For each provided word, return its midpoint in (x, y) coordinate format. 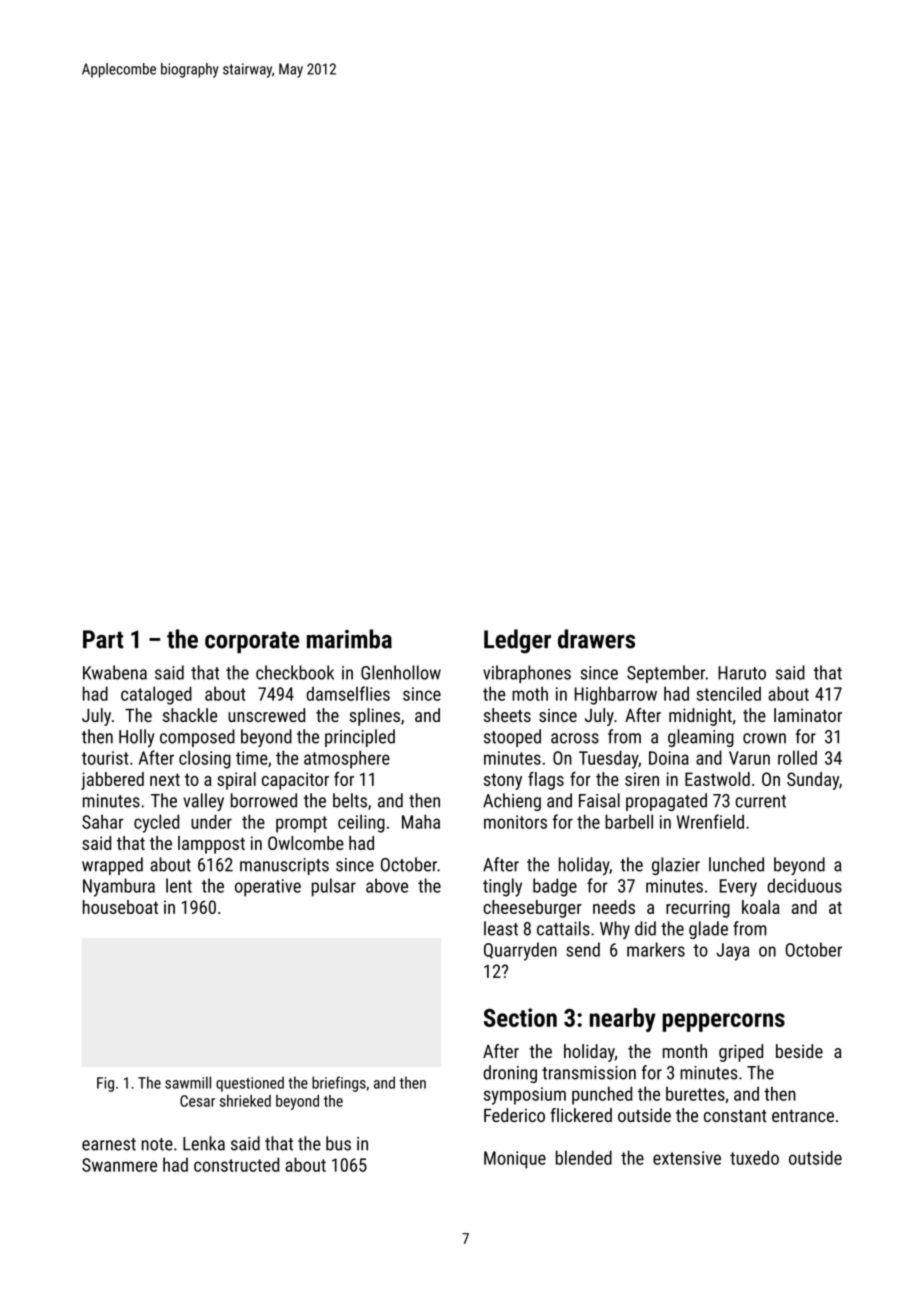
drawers (596, 639)
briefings (339, 1084)
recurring (698, 909)
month (685, 1051)
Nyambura (119, 887)
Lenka (204, 1143)
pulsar (334, 887)
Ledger (517, 641)
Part (103, 639)
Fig (105, 1084)
